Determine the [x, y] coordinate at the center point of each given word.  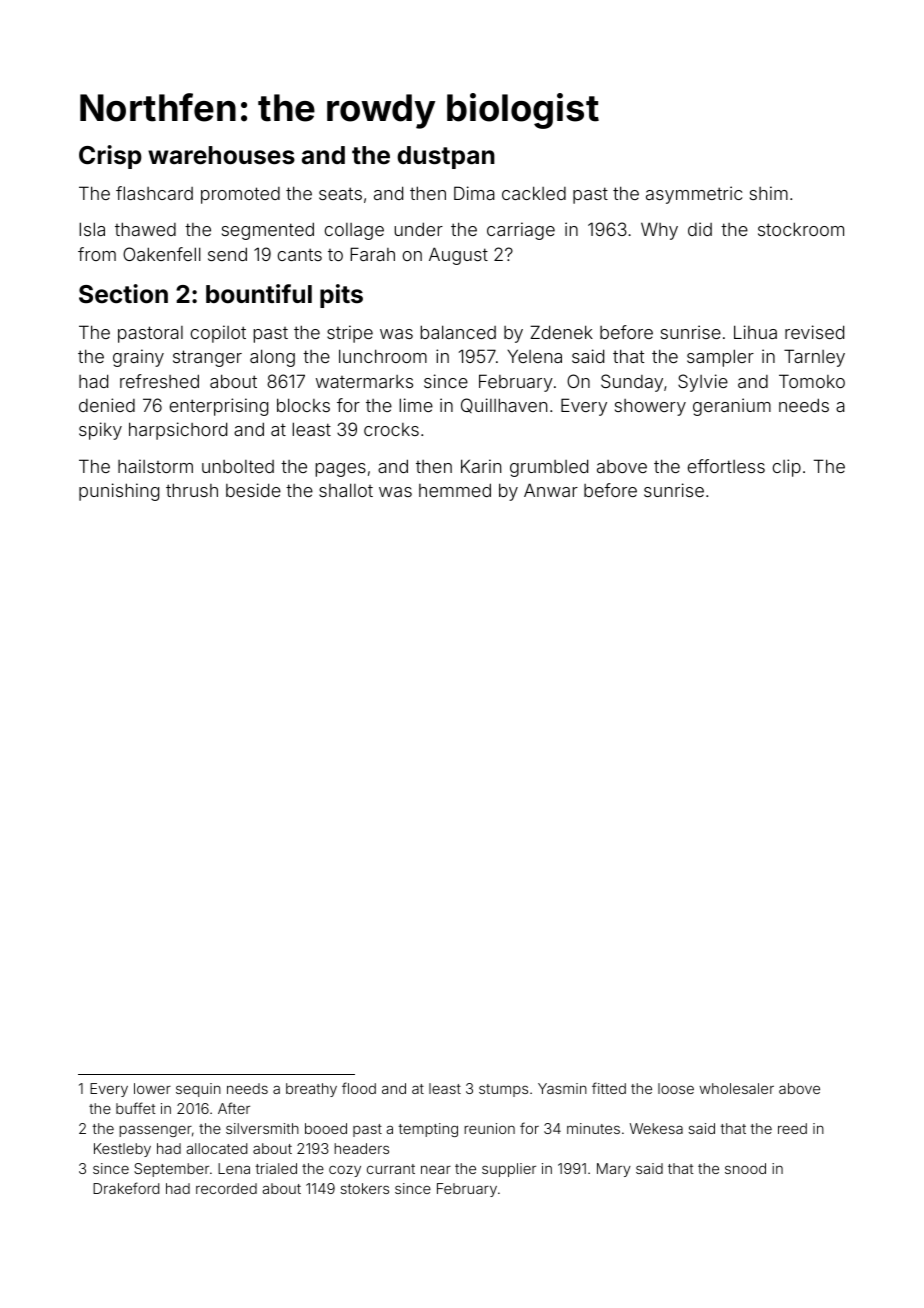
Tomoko [812, 381]
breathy [311, 1090]
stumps [503, 1090]
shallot [346, 490]
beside [253, 490]
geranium [732, 407]
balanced [458, 332]
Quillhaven [504, 405]
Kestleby [122, 1150]
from [97, 254]
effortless [726, 466]
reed [792, 1128]
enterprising [219, 407]
